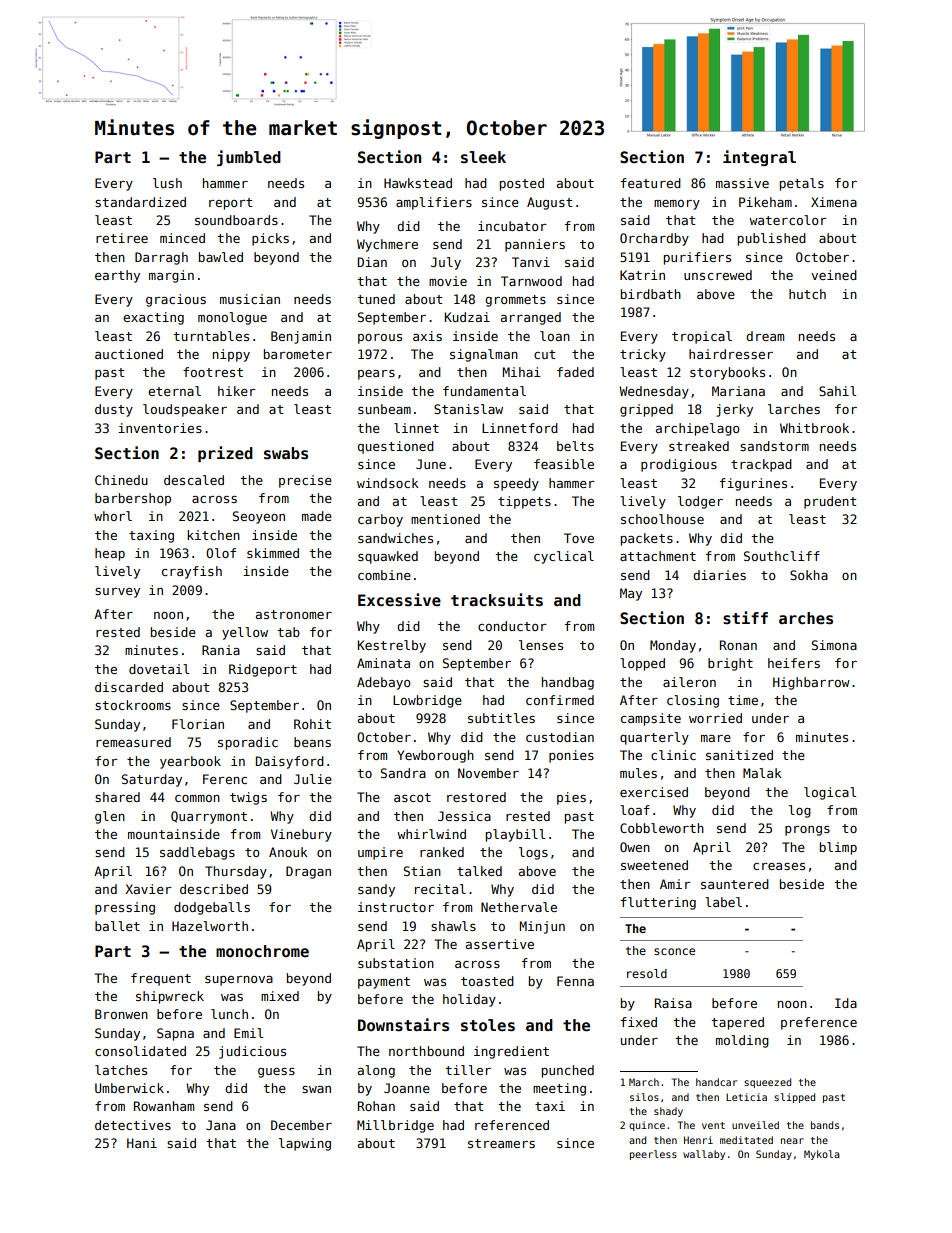  I want to click on retiree, so click(122, 238).
